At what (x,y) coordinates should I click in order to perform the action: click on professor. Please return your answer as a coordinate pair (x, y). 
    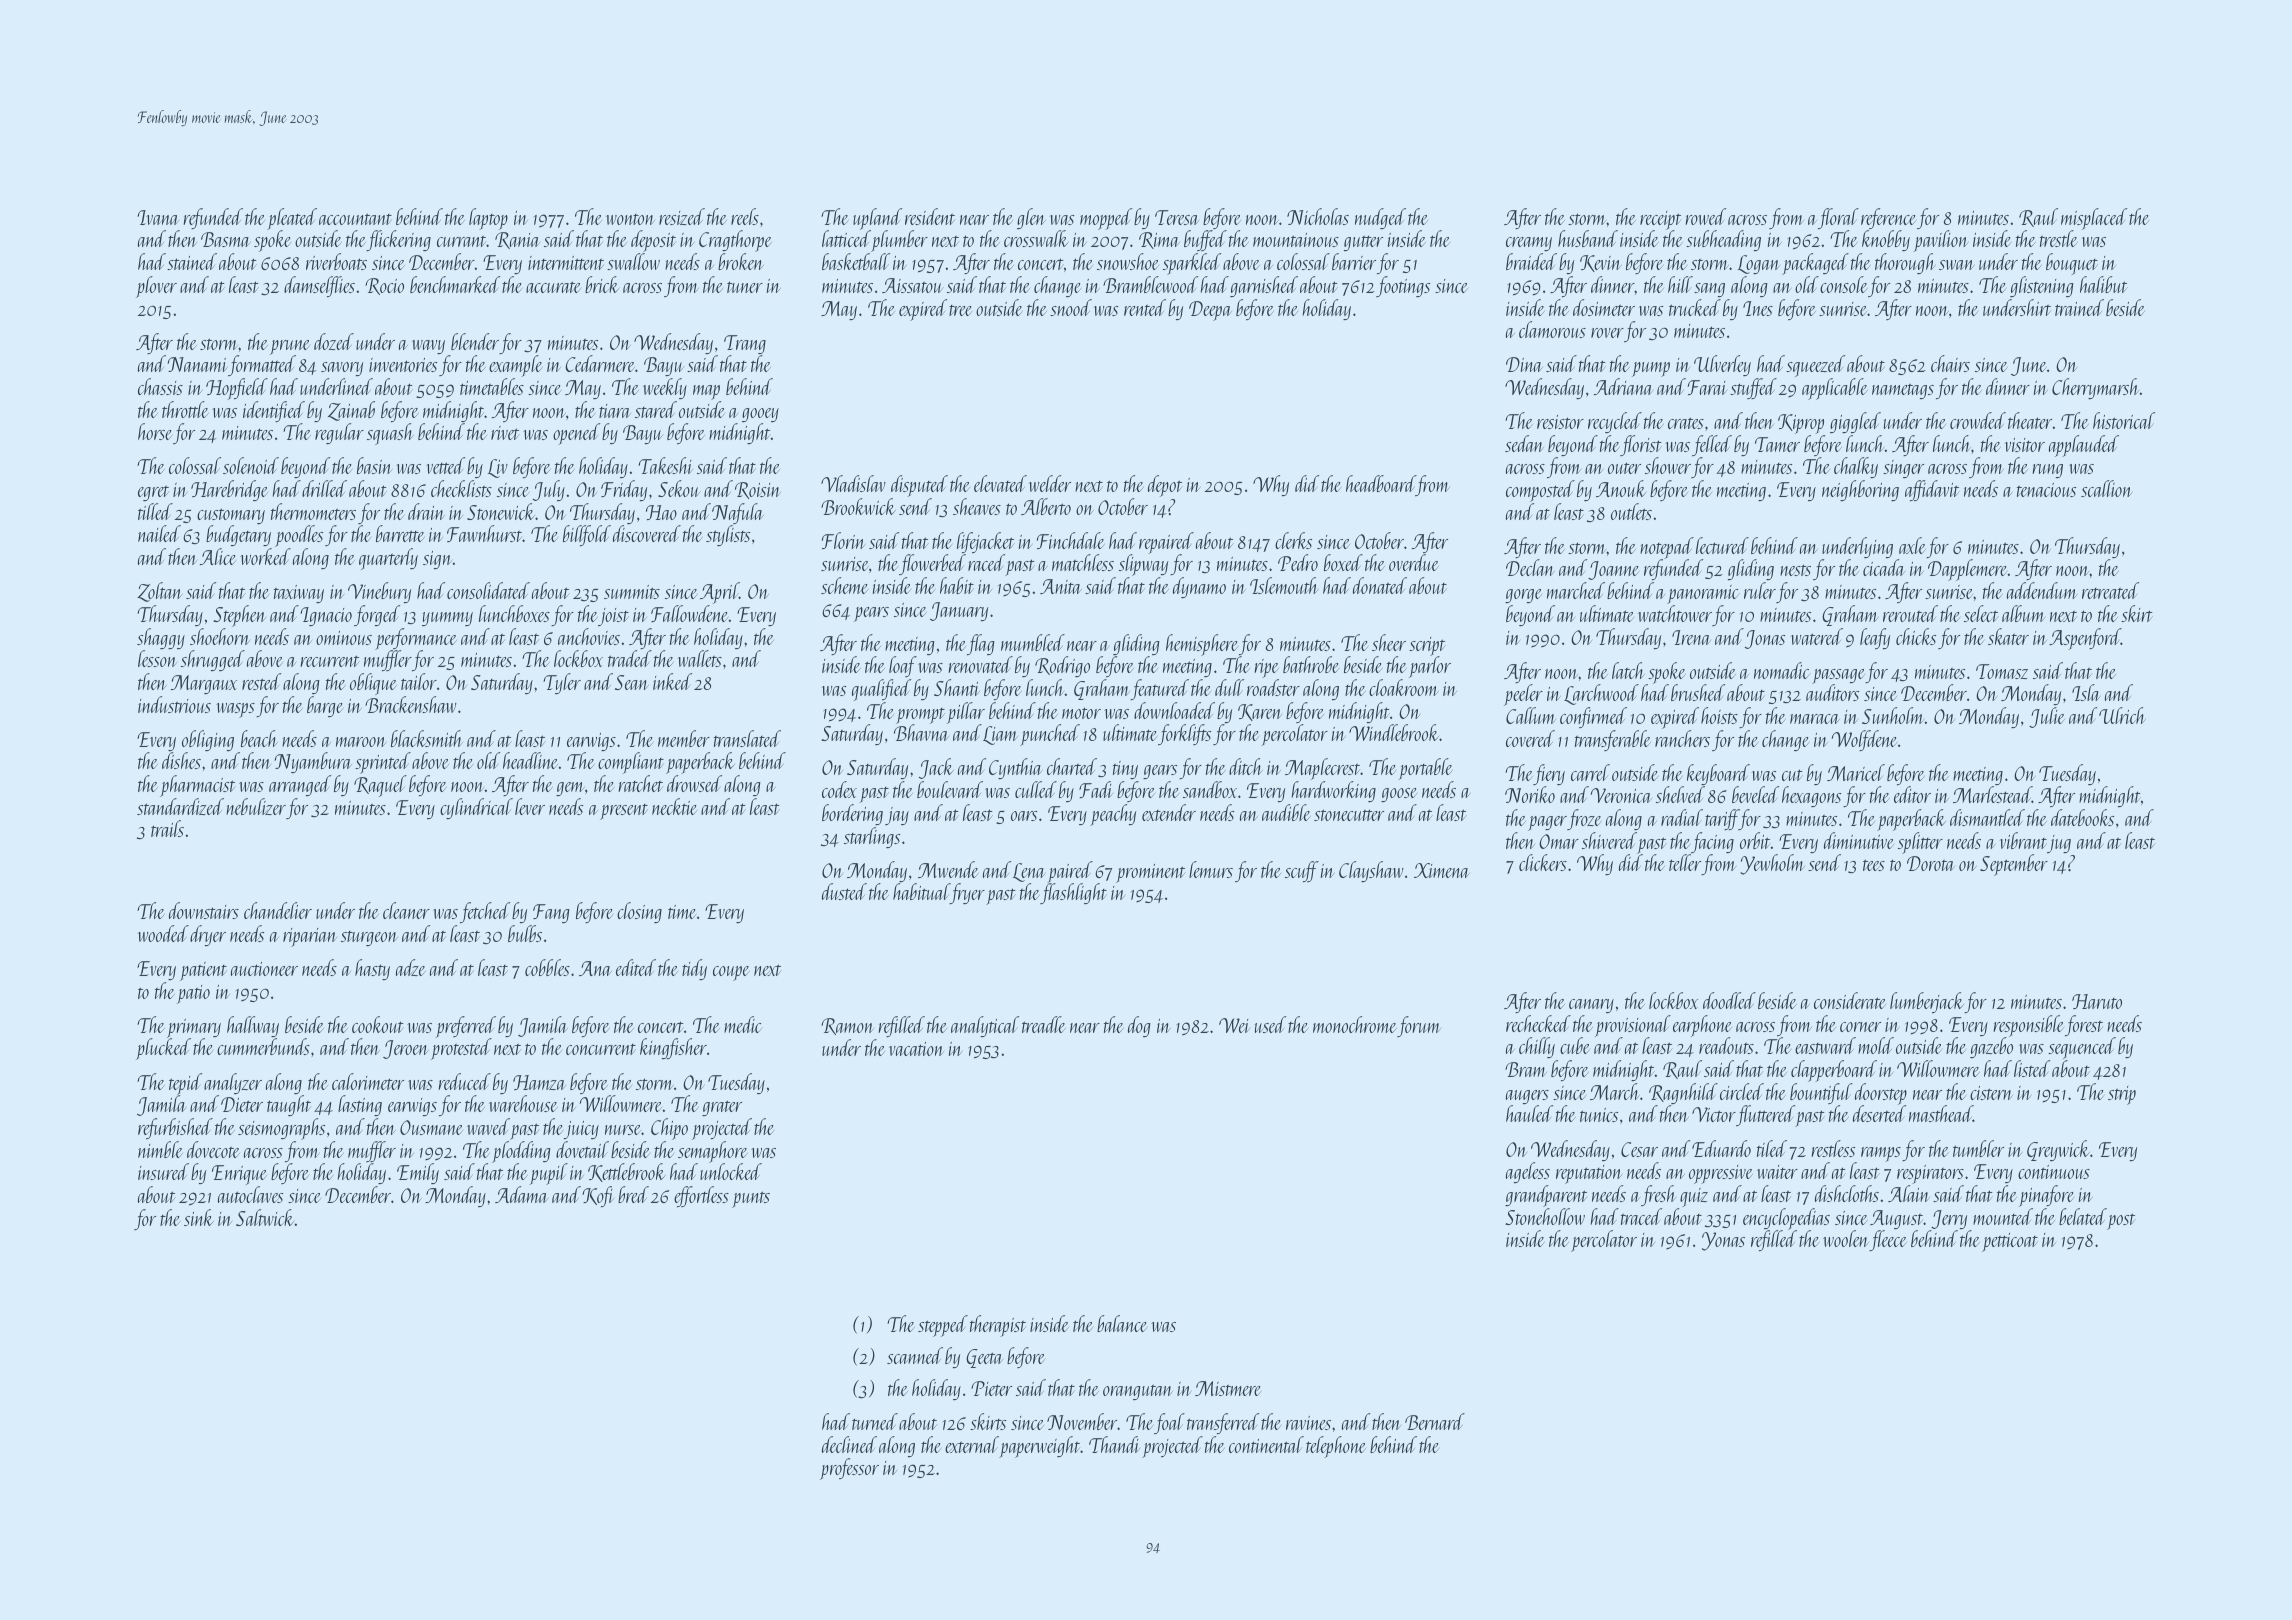
    Looking at the image, I should click on (849, 1469).
